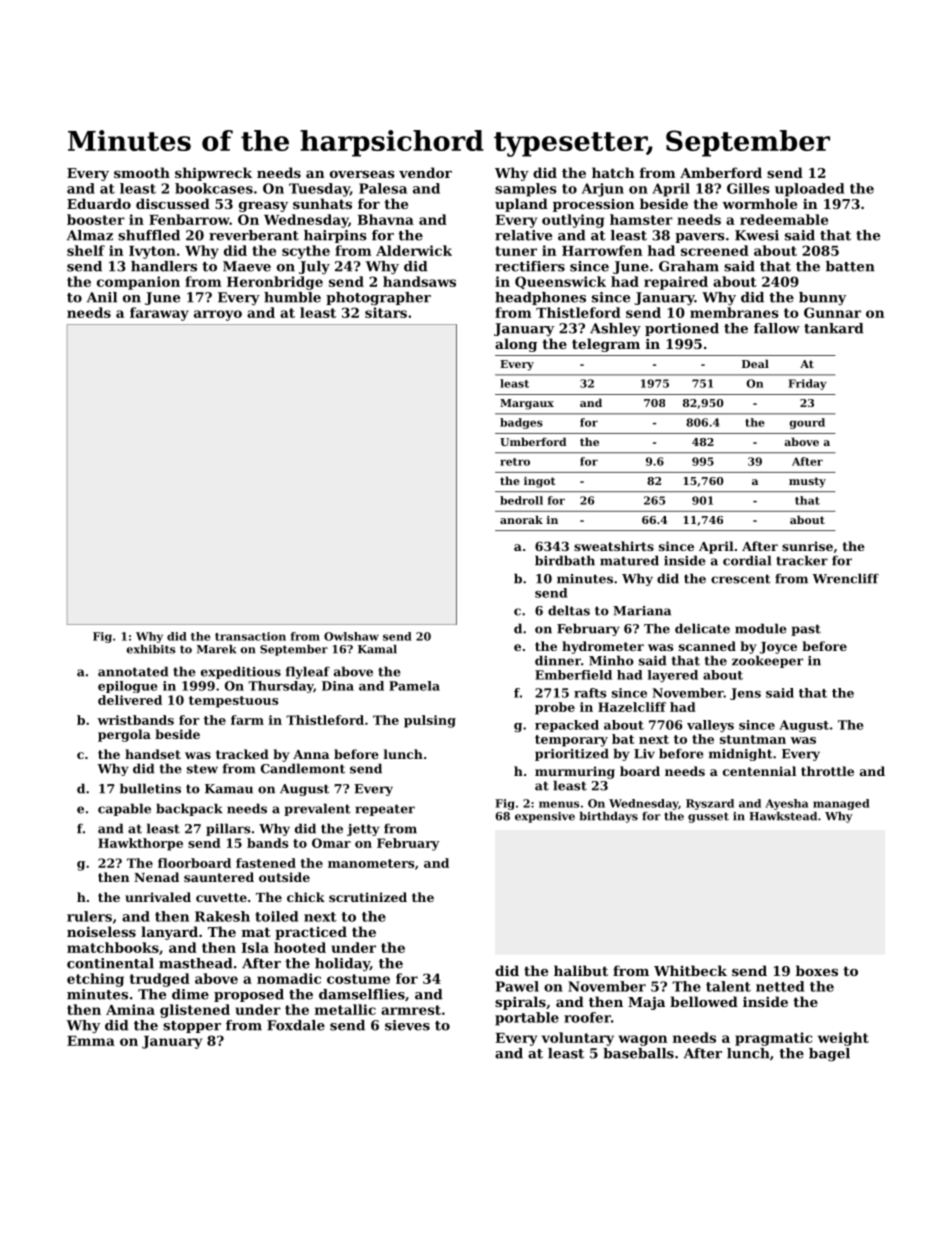 The width and height of the screenshot is (952, 1233). I want to click on managed, so click(841, 804).
